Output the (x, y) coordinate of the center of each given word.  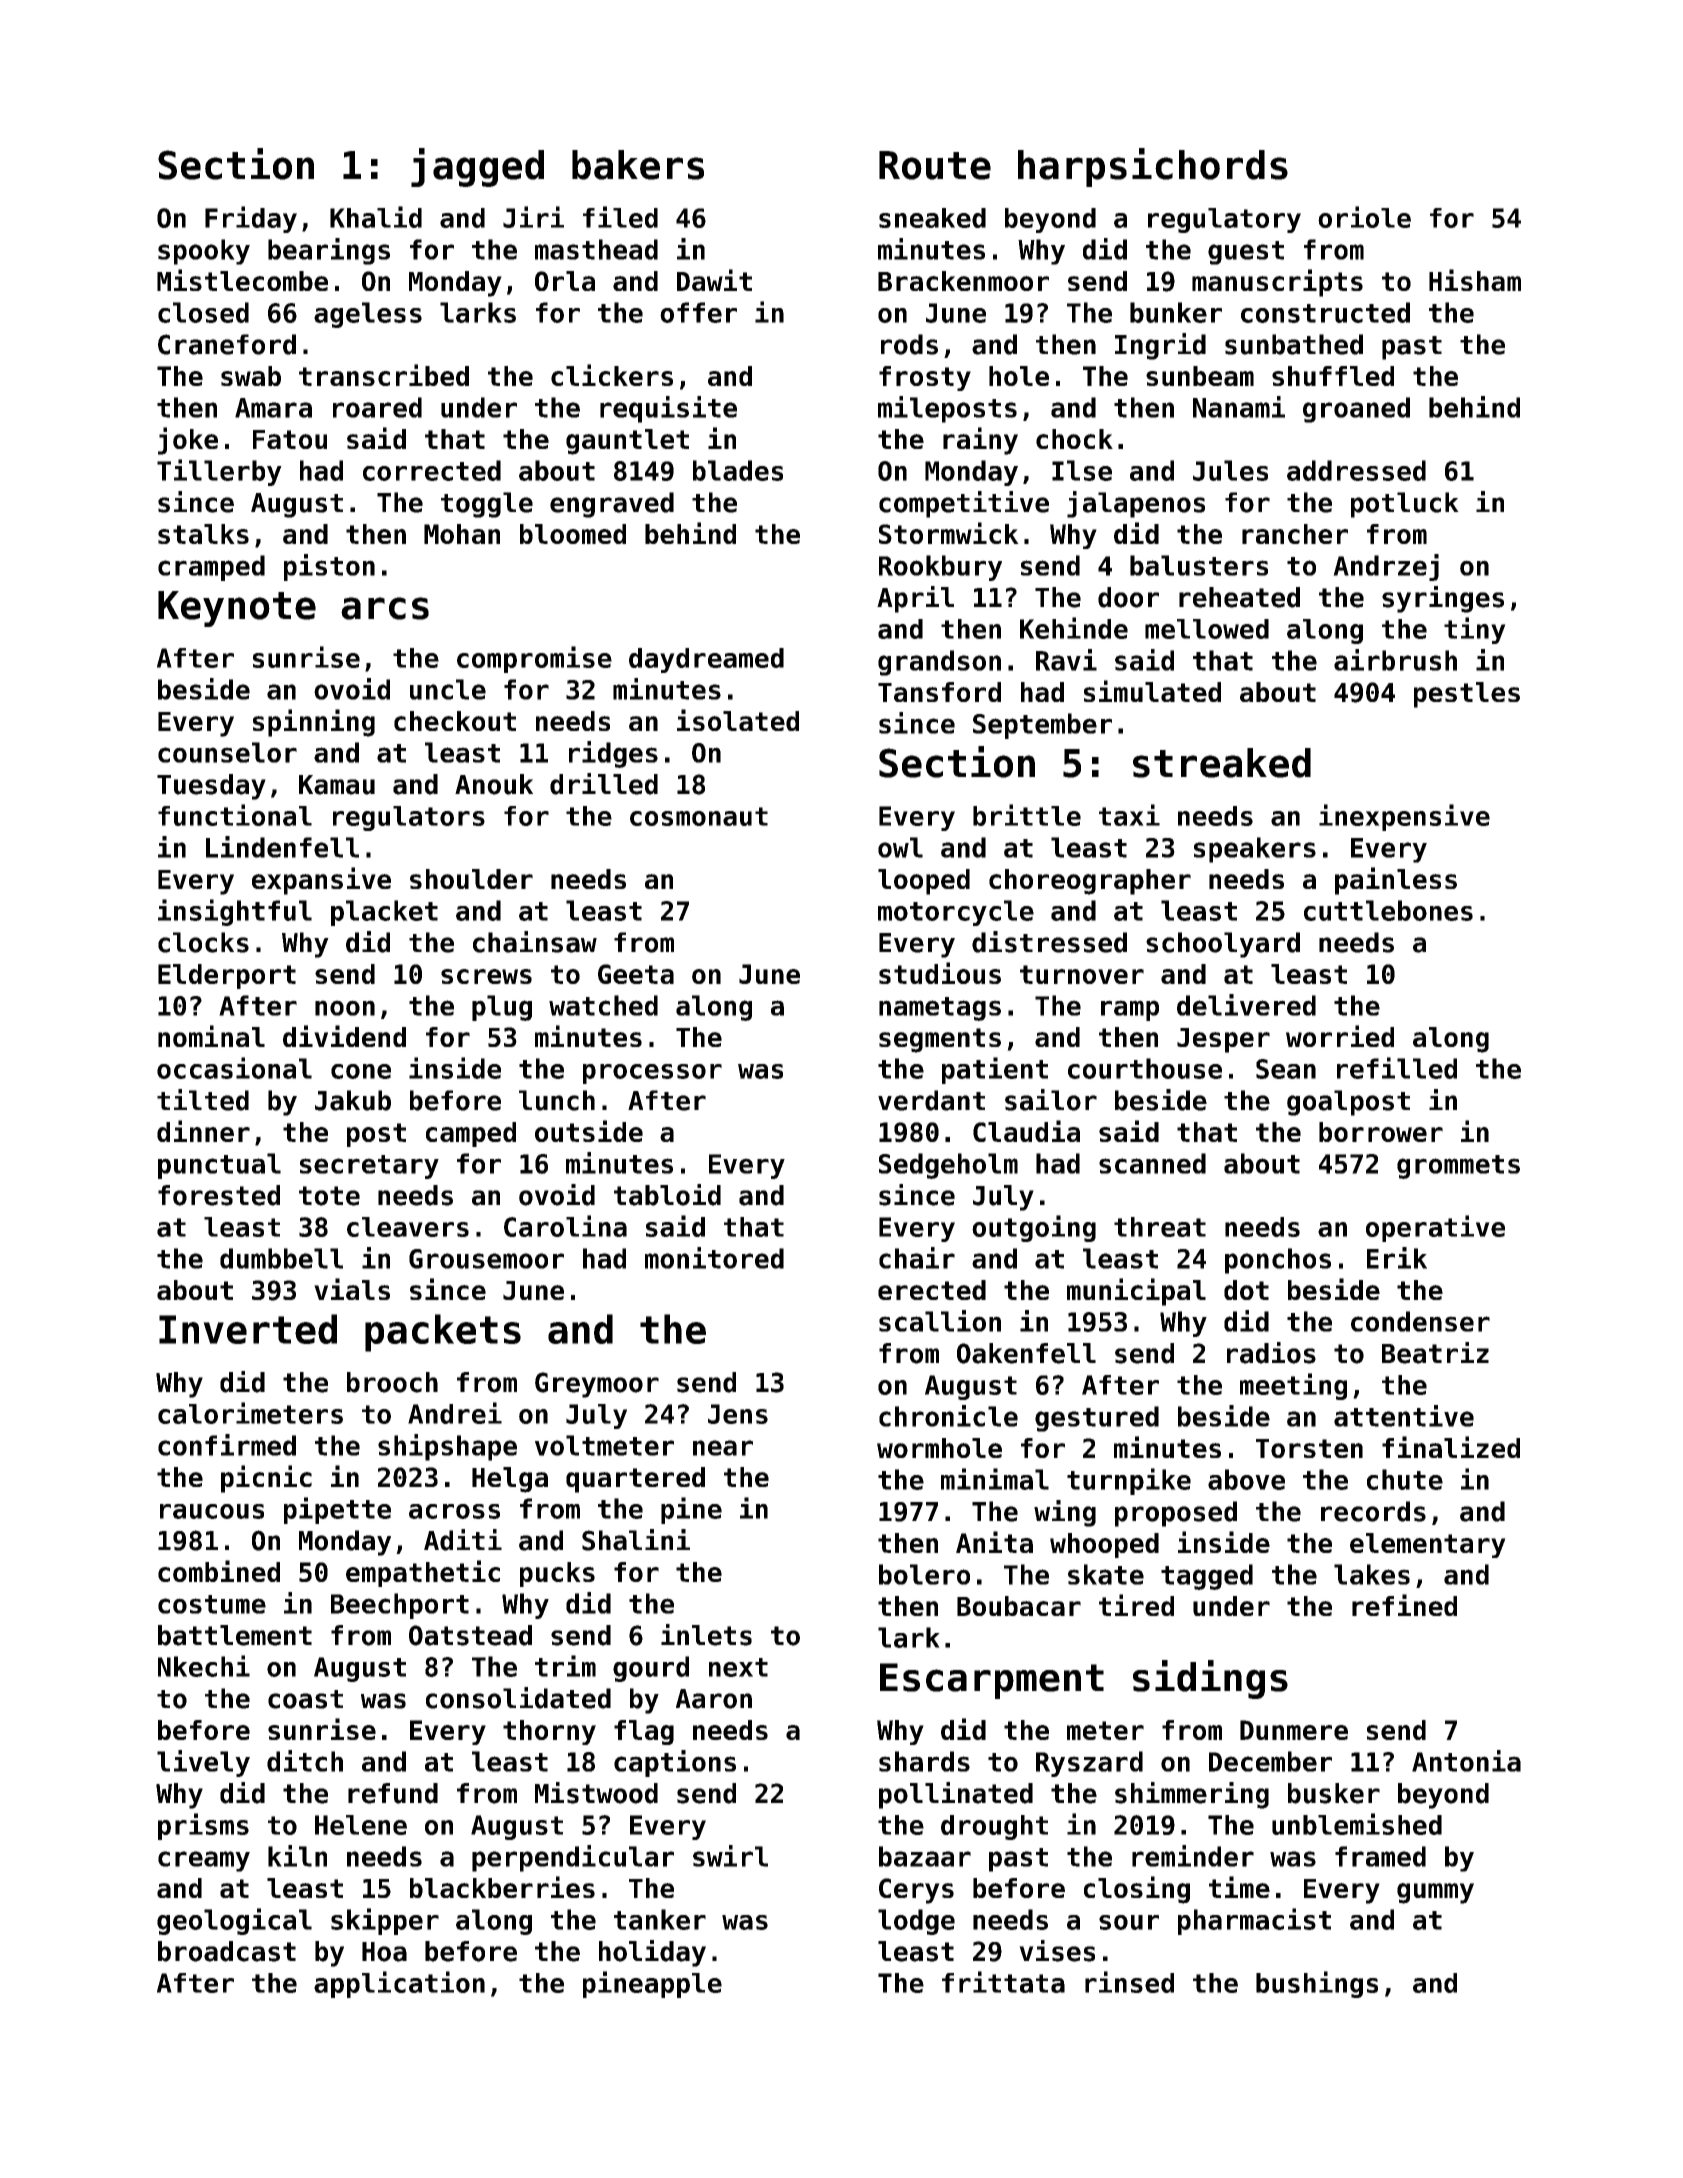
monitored (714, 1258)
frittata (1003, 1982)
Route (935, 165)
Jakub (353, 1100)
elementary (1428, 1545)
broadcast (227, 1951)
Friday (251, 219)
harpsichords (1153, 167)
